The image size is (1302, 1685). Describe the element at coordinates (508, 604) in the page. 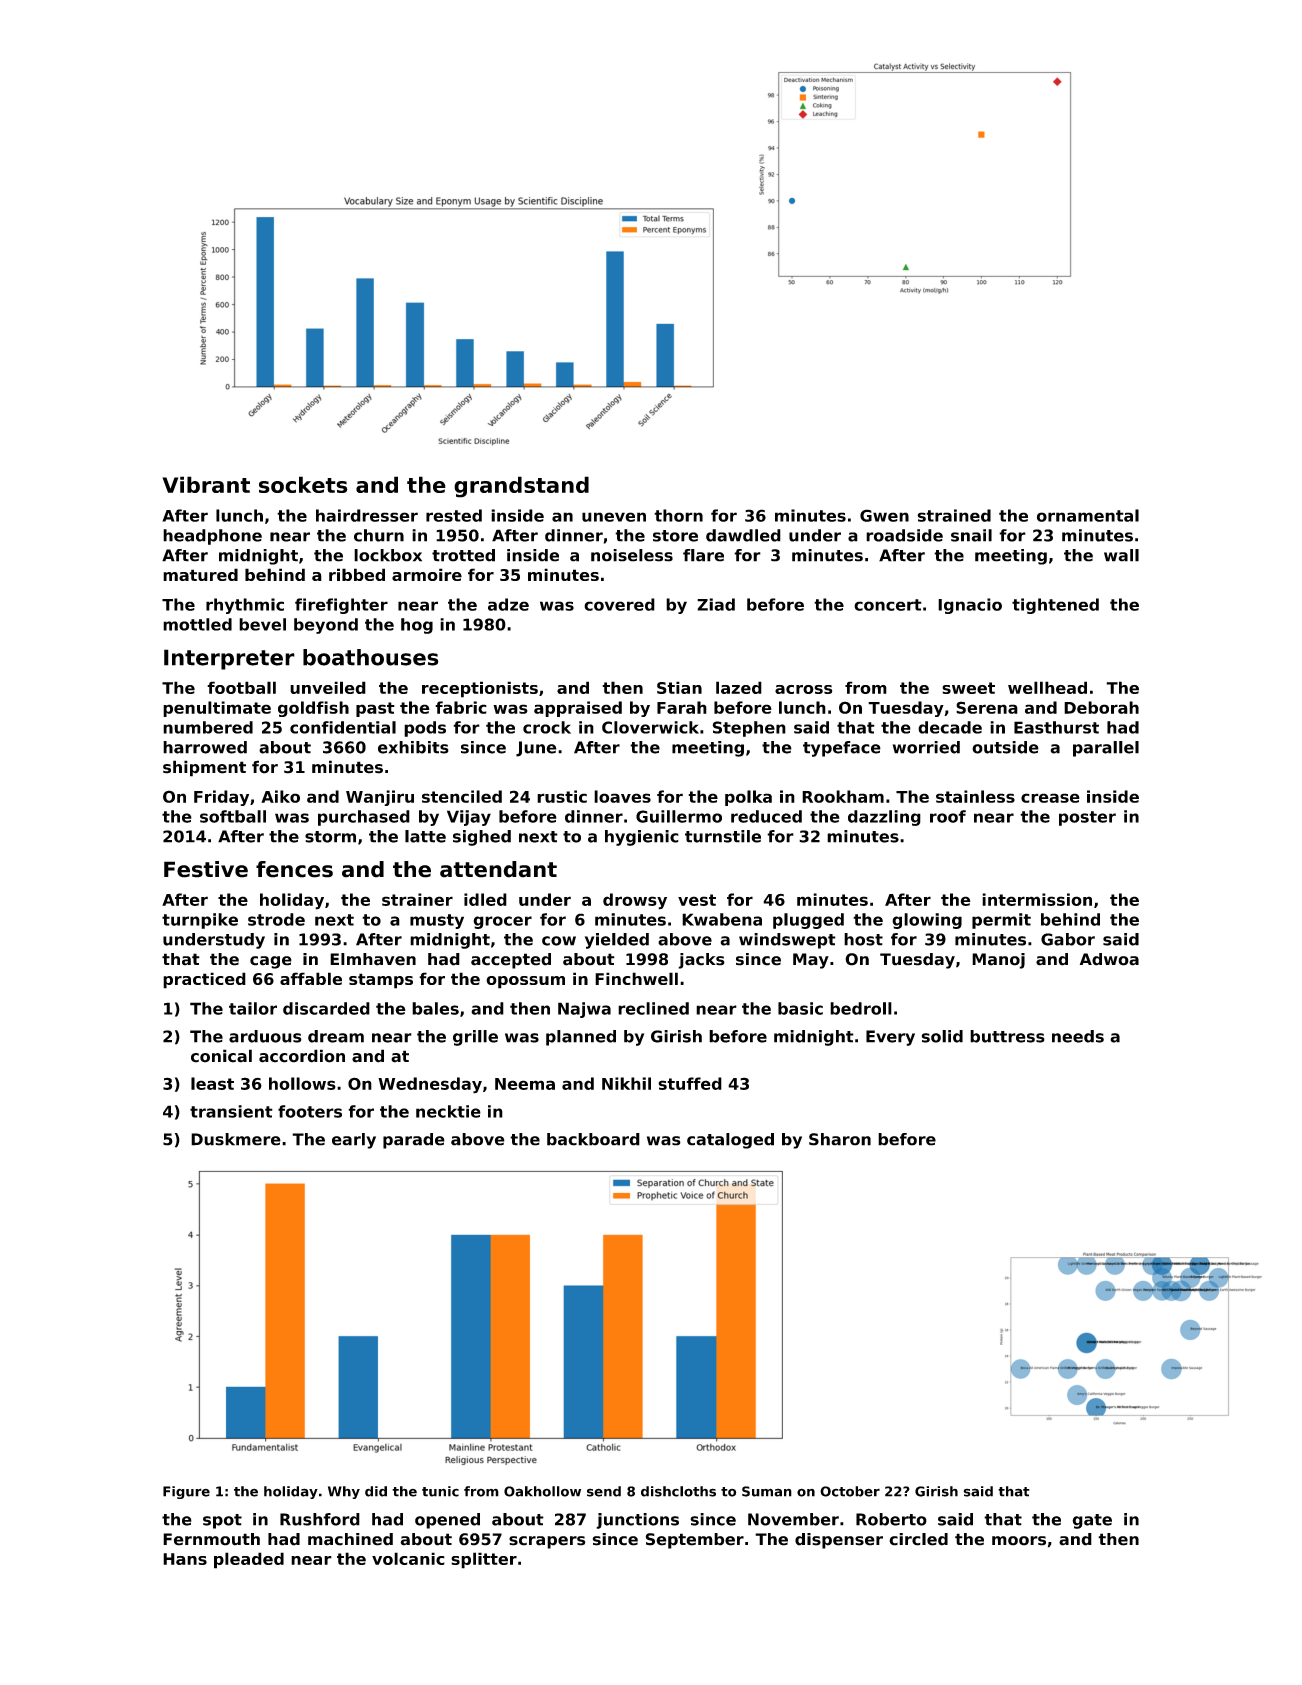

I see `adze` at that location.
